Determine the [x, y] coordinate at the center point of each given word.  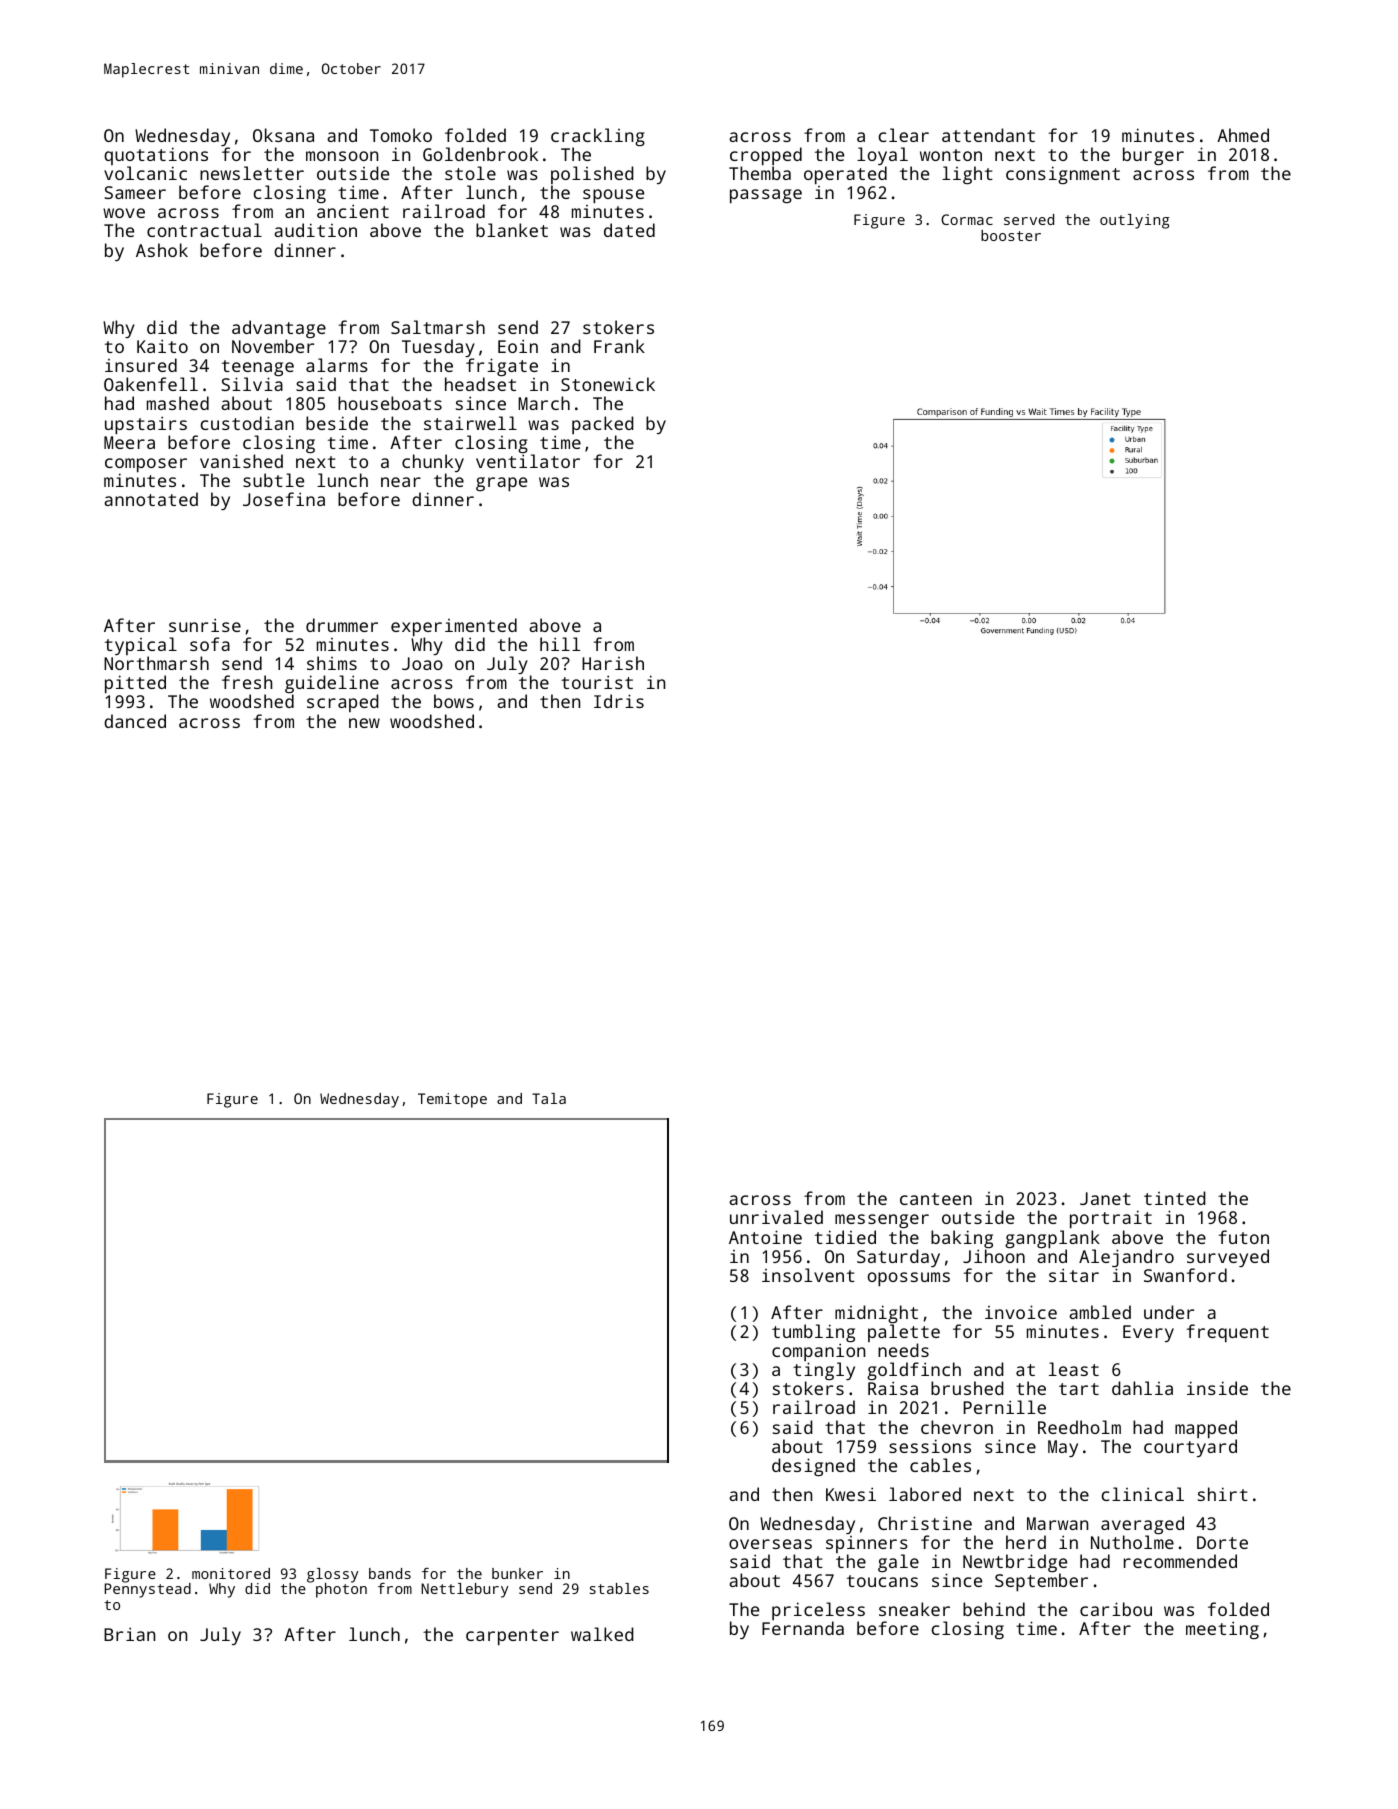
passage [766, 196]
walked [602, 1634]
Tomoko [401, 135]
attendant [988, 135]
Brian [129, 1634]
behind [994, 1609]
